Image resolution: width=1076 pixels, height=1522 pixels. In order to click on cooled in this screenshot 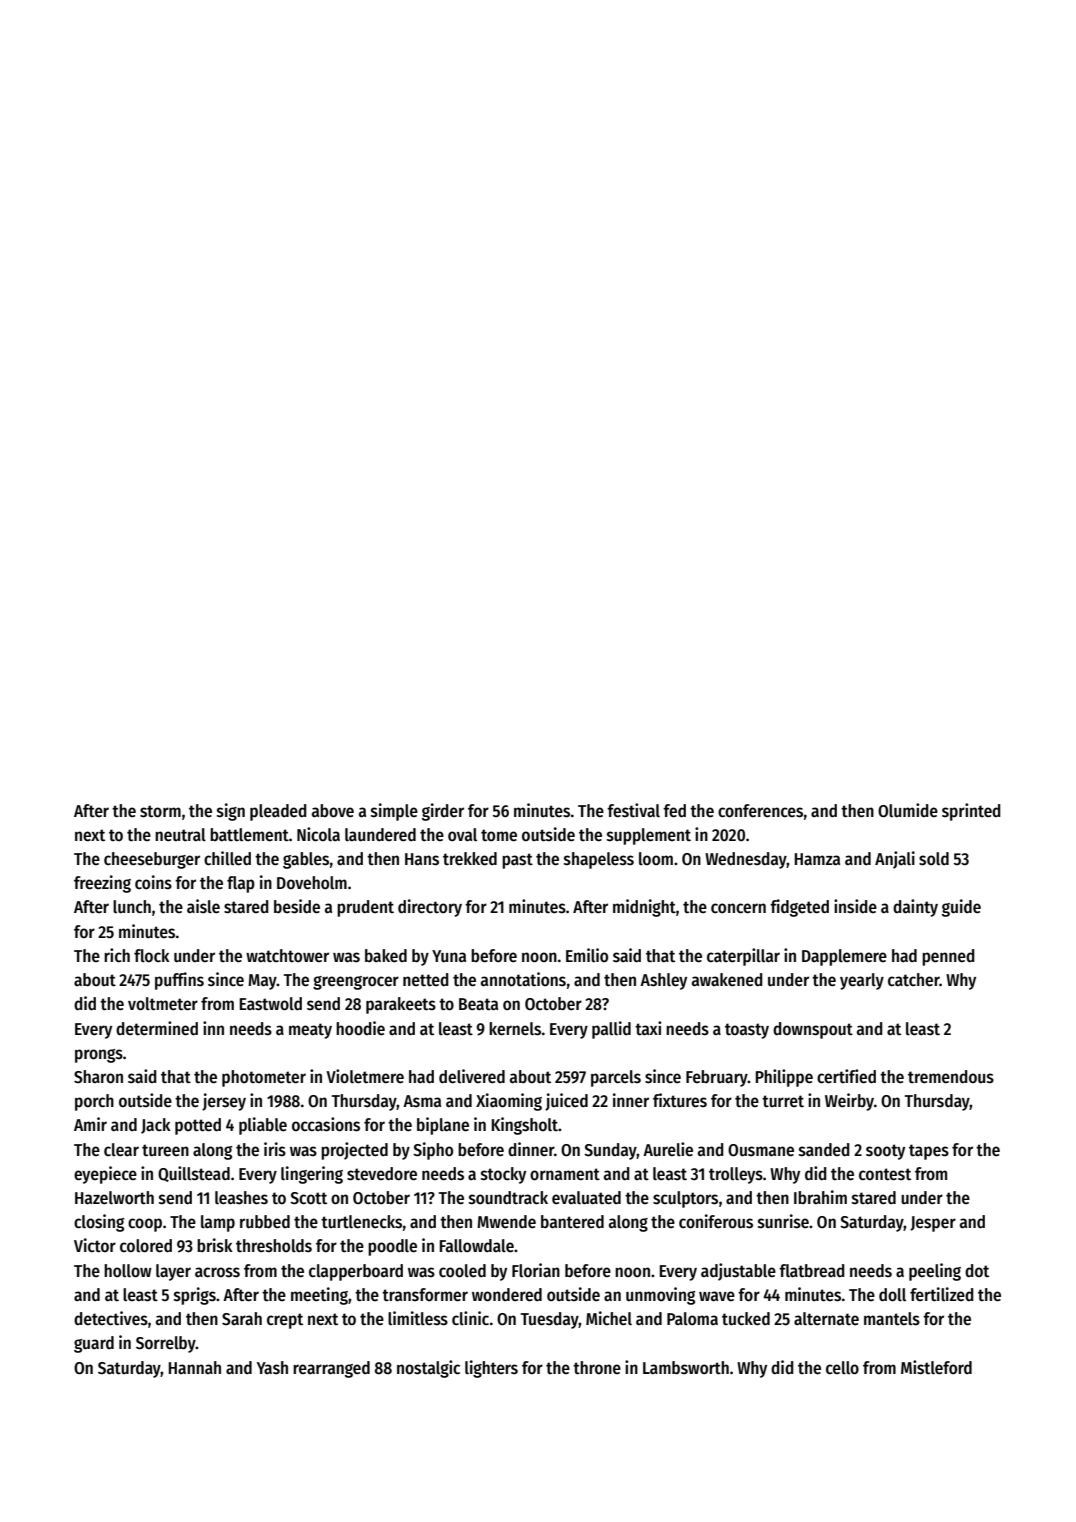, I will do `click(462, 1271)`.
